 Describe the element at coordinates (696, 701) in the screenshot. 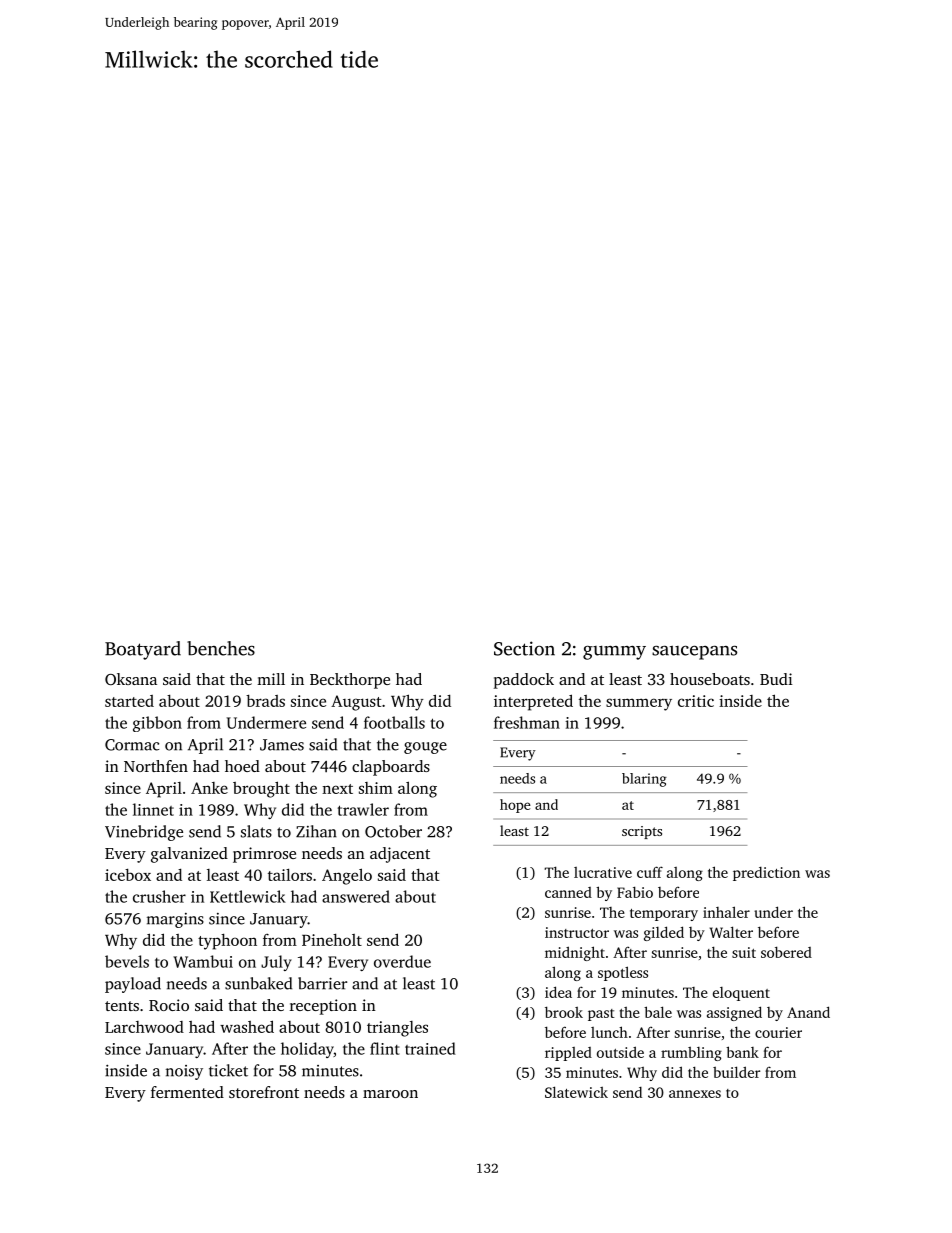

I see `critic` at that location.
